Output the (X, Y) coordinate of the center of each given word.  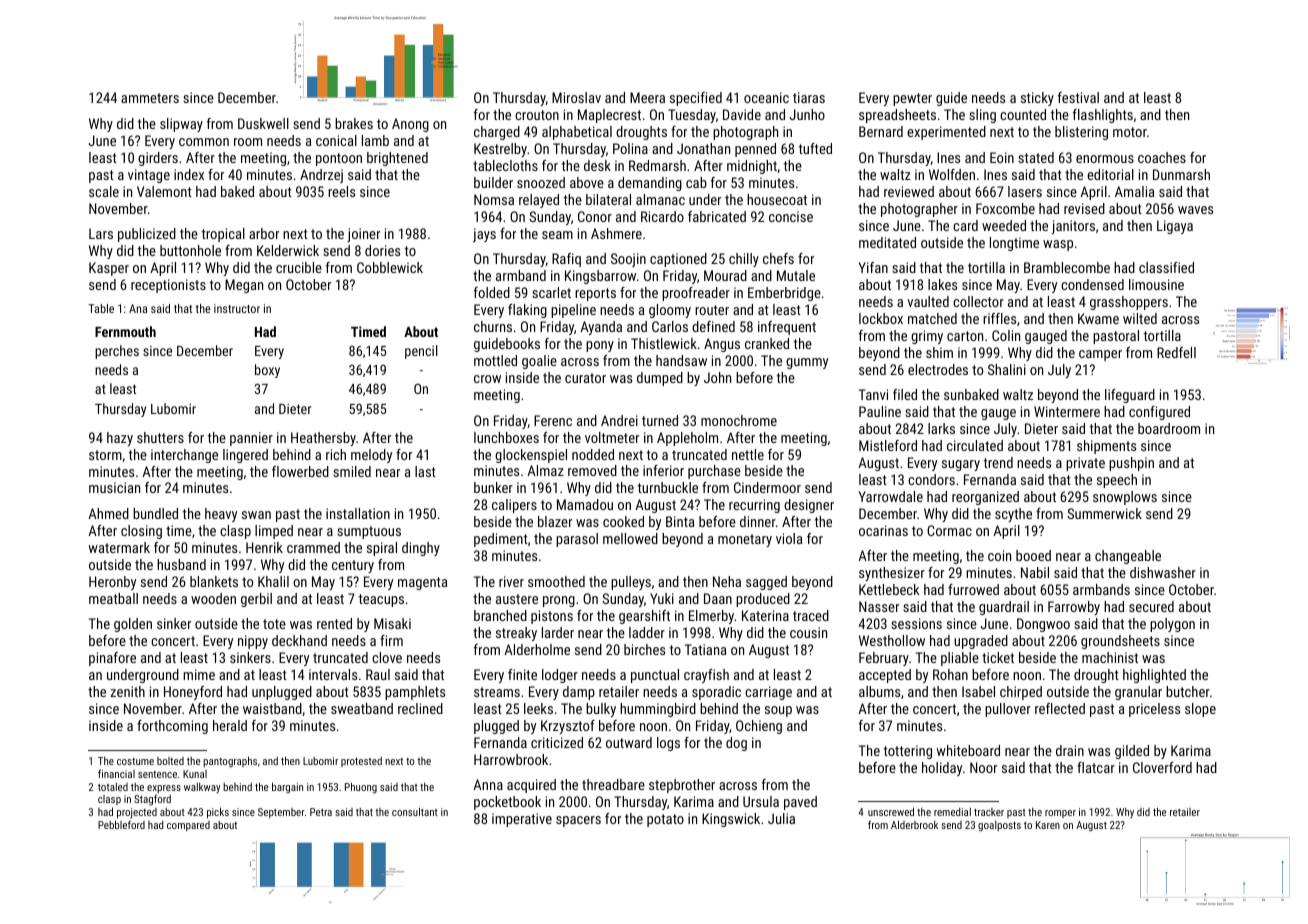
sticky (1037, 99)
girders (158, 159)
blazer (555, 521)
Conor (595, 216)
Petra (321, 812)
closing (141, 532)
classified (1166, 267)
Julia (781, 818)
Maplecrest (609, 116)
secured (1151, 606)
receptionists (168, 286)
